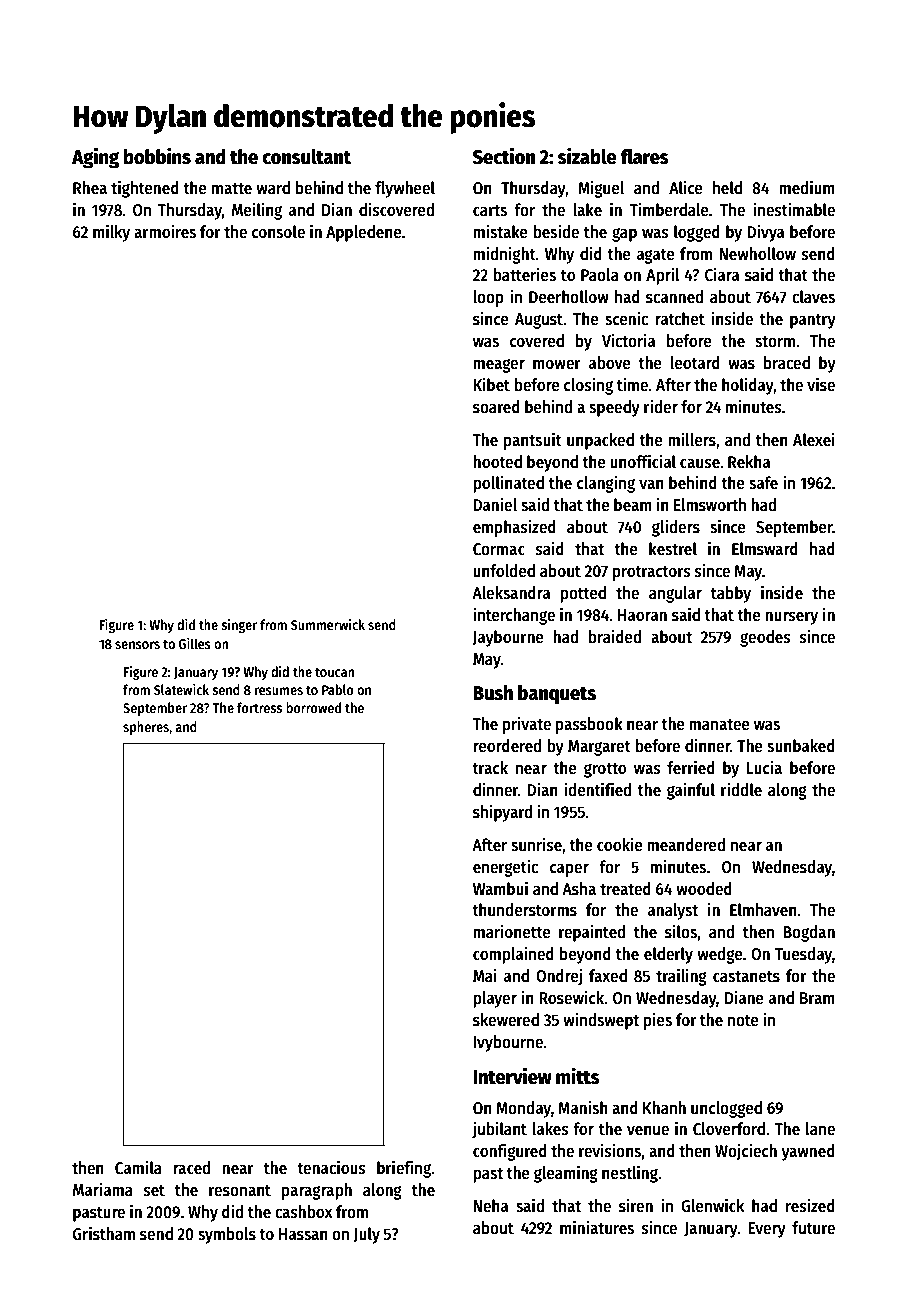 The image size is (908, 1316). I want to click on soared, so click(496, 407).
